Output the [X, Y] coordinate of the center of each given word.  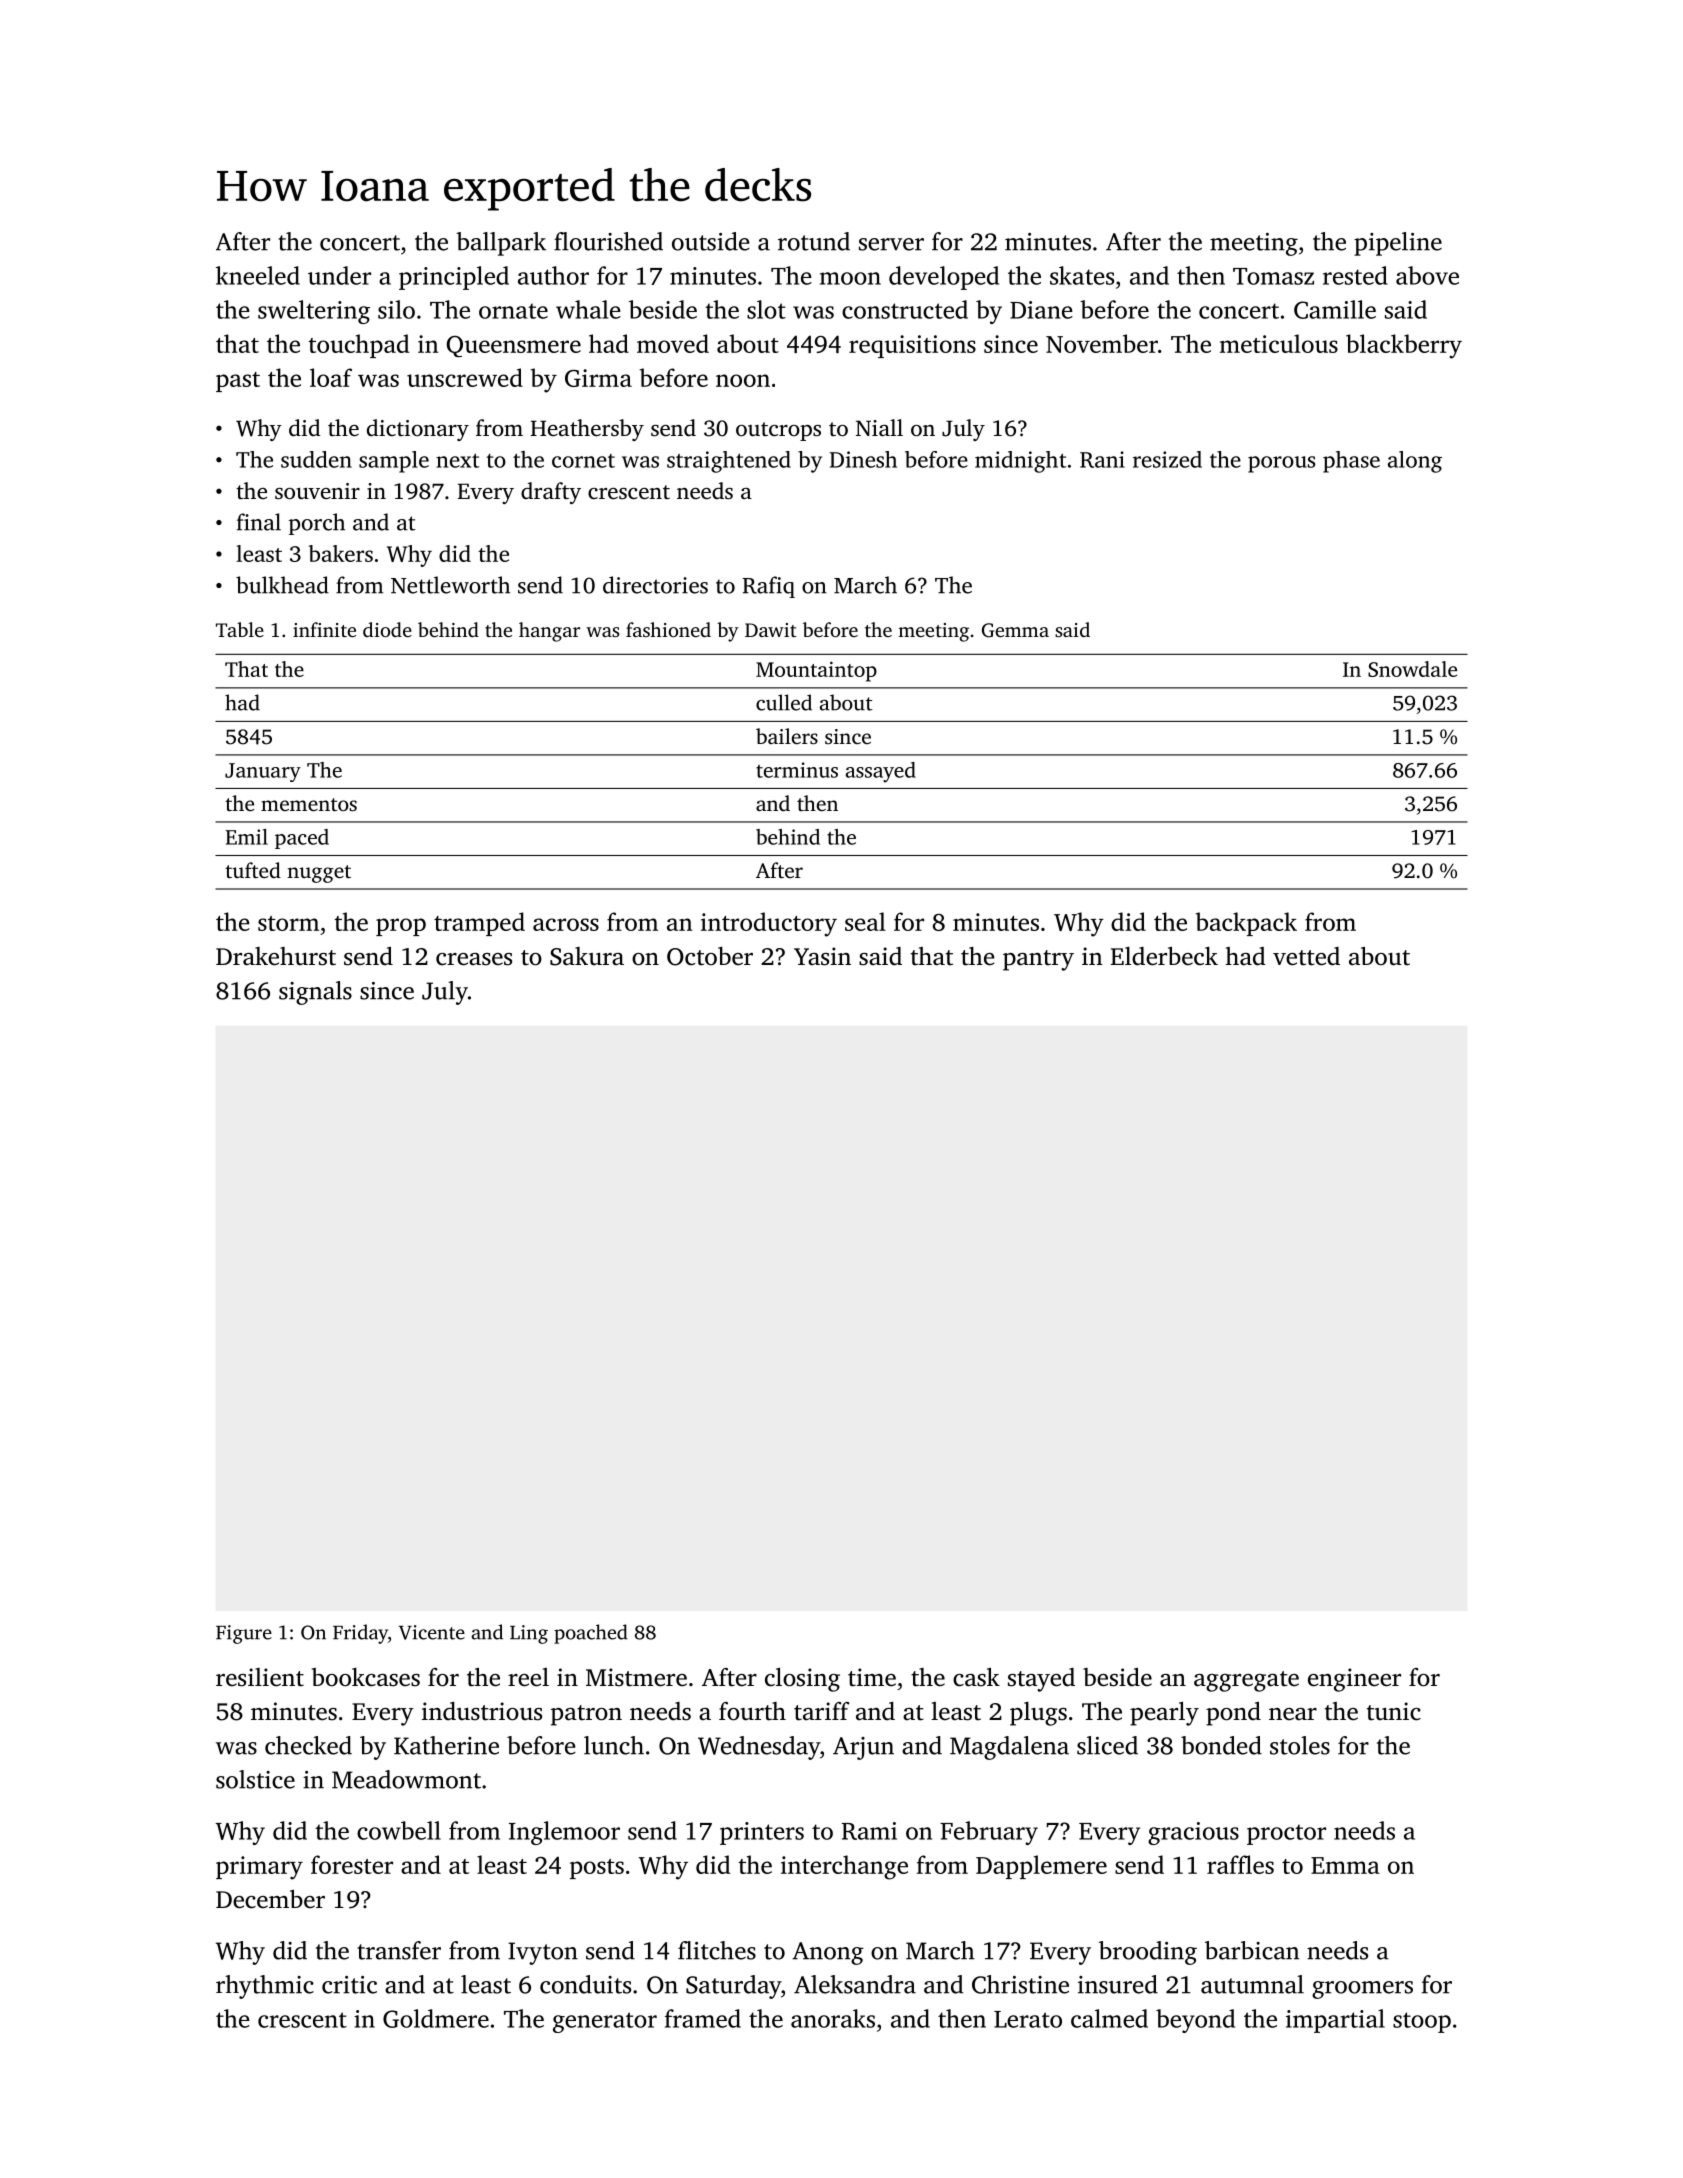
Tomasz [1273, 276]
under [339, 275]
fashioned [668, 629]
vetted [1306, 956]
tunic [1394, 1711]
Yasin [822, 956]
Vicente [432, 1632]
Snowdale [1412, 669]
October [710, 956]
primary [259, 1868]
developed [944, 278]
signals [315, 993]
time [872, 1677]
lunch [614, 1745]
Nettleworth [450, 585]
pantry [1038, 960]
